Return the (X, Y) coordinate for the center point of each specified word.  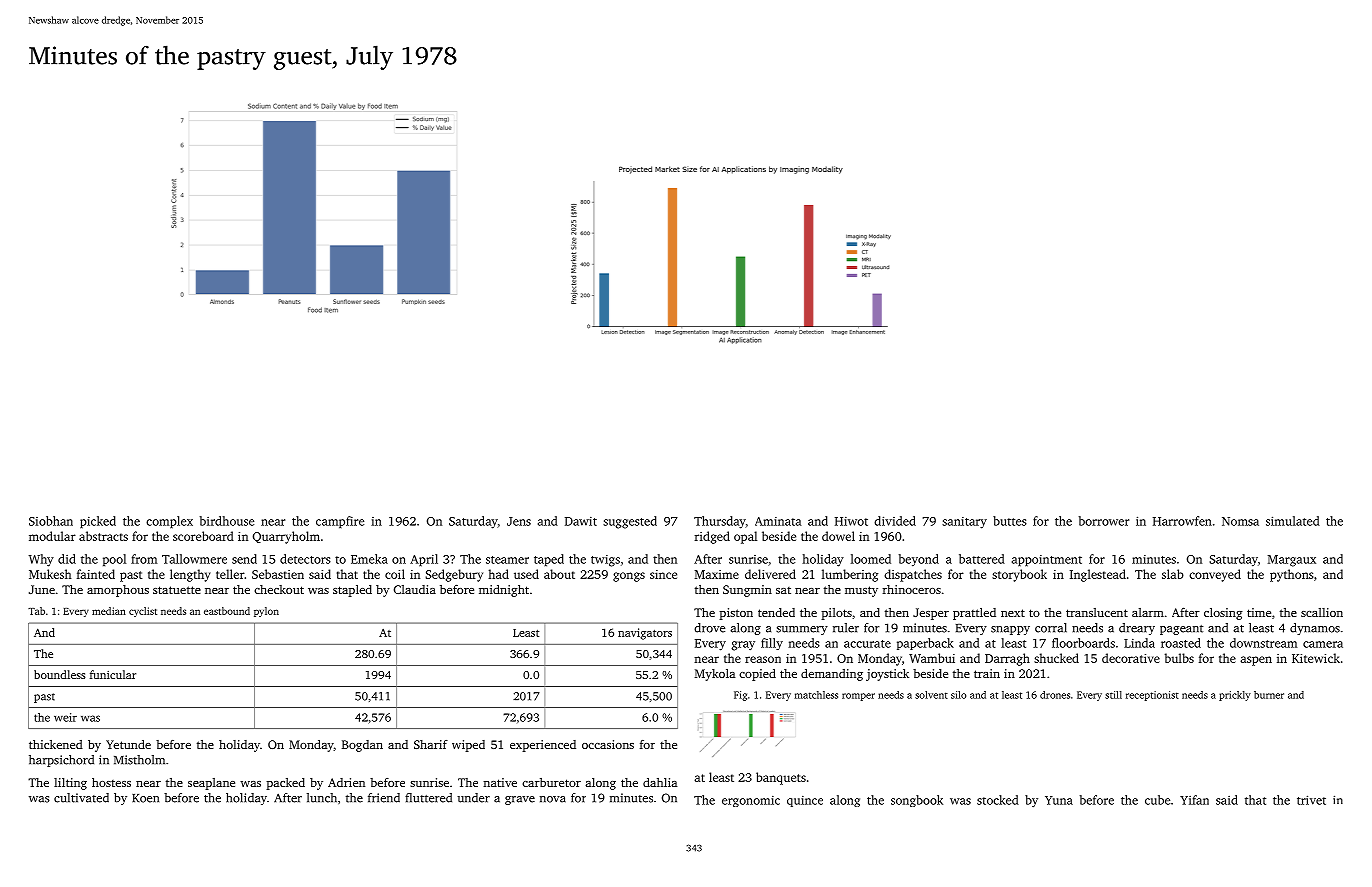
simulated (1293, 521)
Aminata (778, 521)
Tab (36, 611)
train (987, 673)
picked (98, 522)
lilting (70, 784)
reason (763, 659)
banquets (781, 778)
